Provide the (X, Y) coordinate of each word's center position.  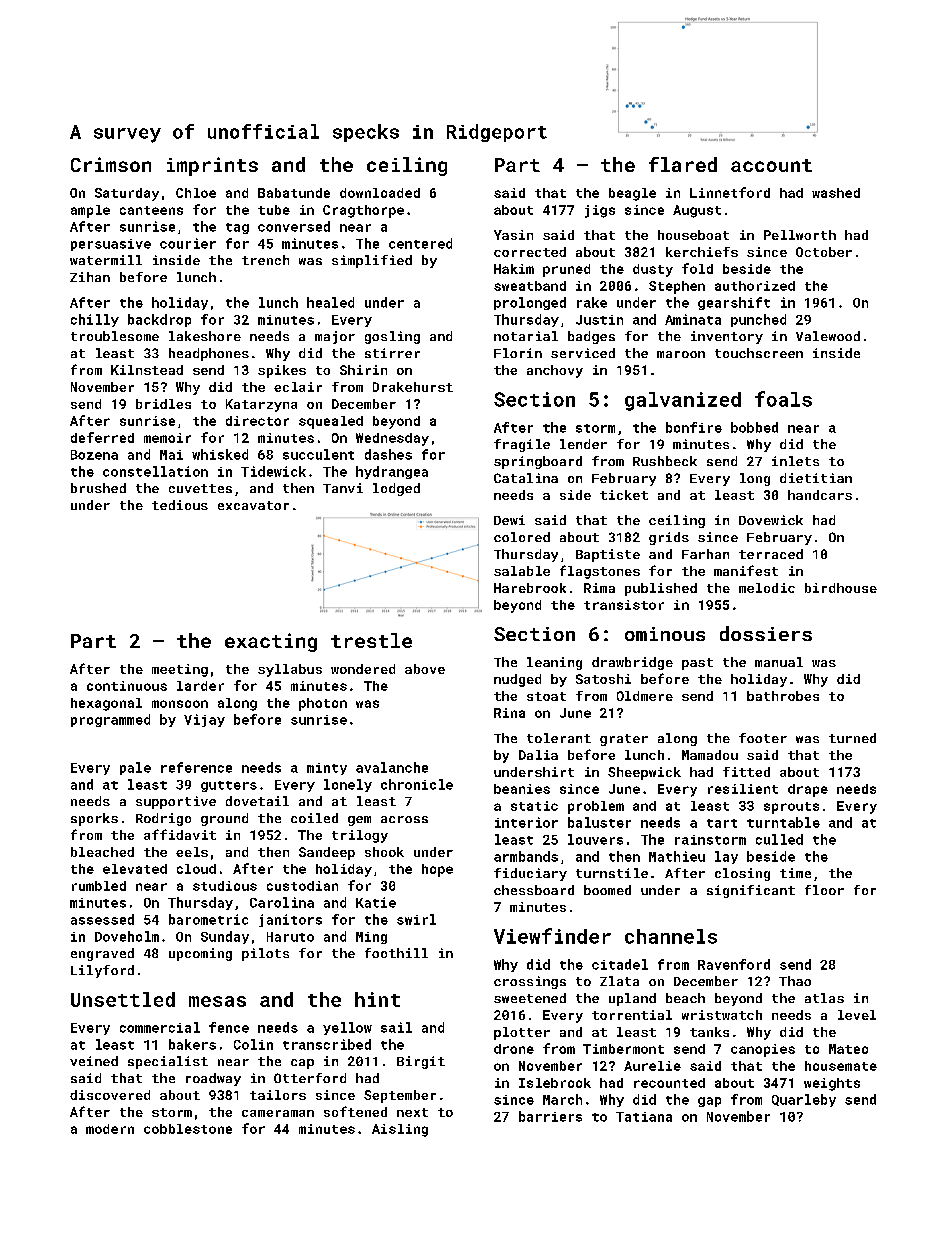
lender (583, 444)
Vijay (204, 720)
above (425, 669)
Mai (171, 455)
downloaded (380, 193)
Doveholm (127, 936)
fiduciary (530, 874)
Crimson (111, 164)
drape (808, 790)
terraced (771, 554)
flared (683, 164)
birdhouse (841, 588)
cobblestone (188, 1129)
